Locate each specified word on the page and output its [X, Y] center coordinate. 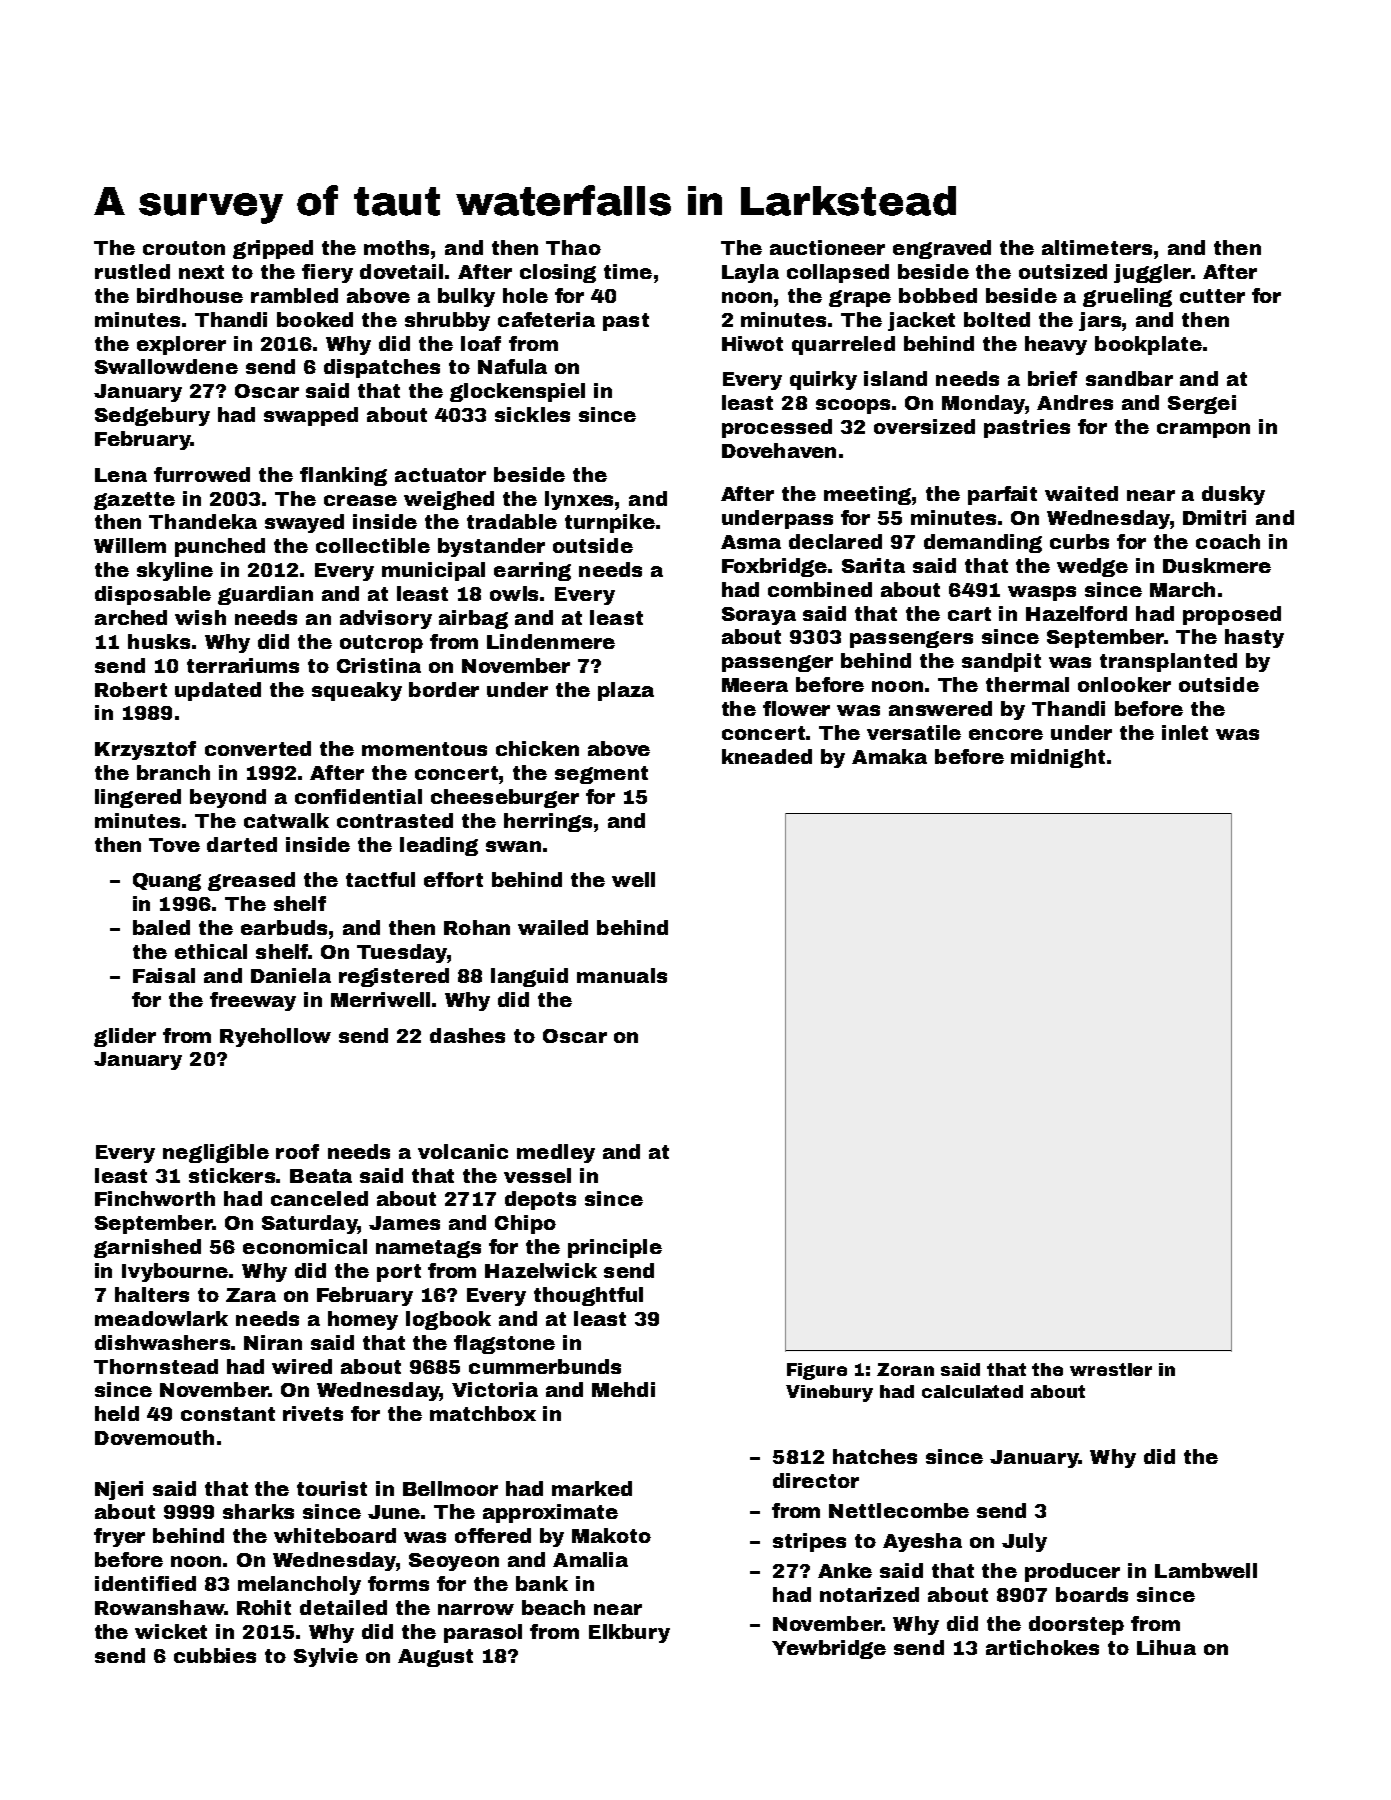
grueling [1127, 297]
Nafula [512, 366]
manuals [622, 975]
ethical [211, 951]
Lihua [1166, 1647]
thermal [1027, 684]
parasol [483, 1633]
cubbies [215, 1655]
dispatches [382, 368]
